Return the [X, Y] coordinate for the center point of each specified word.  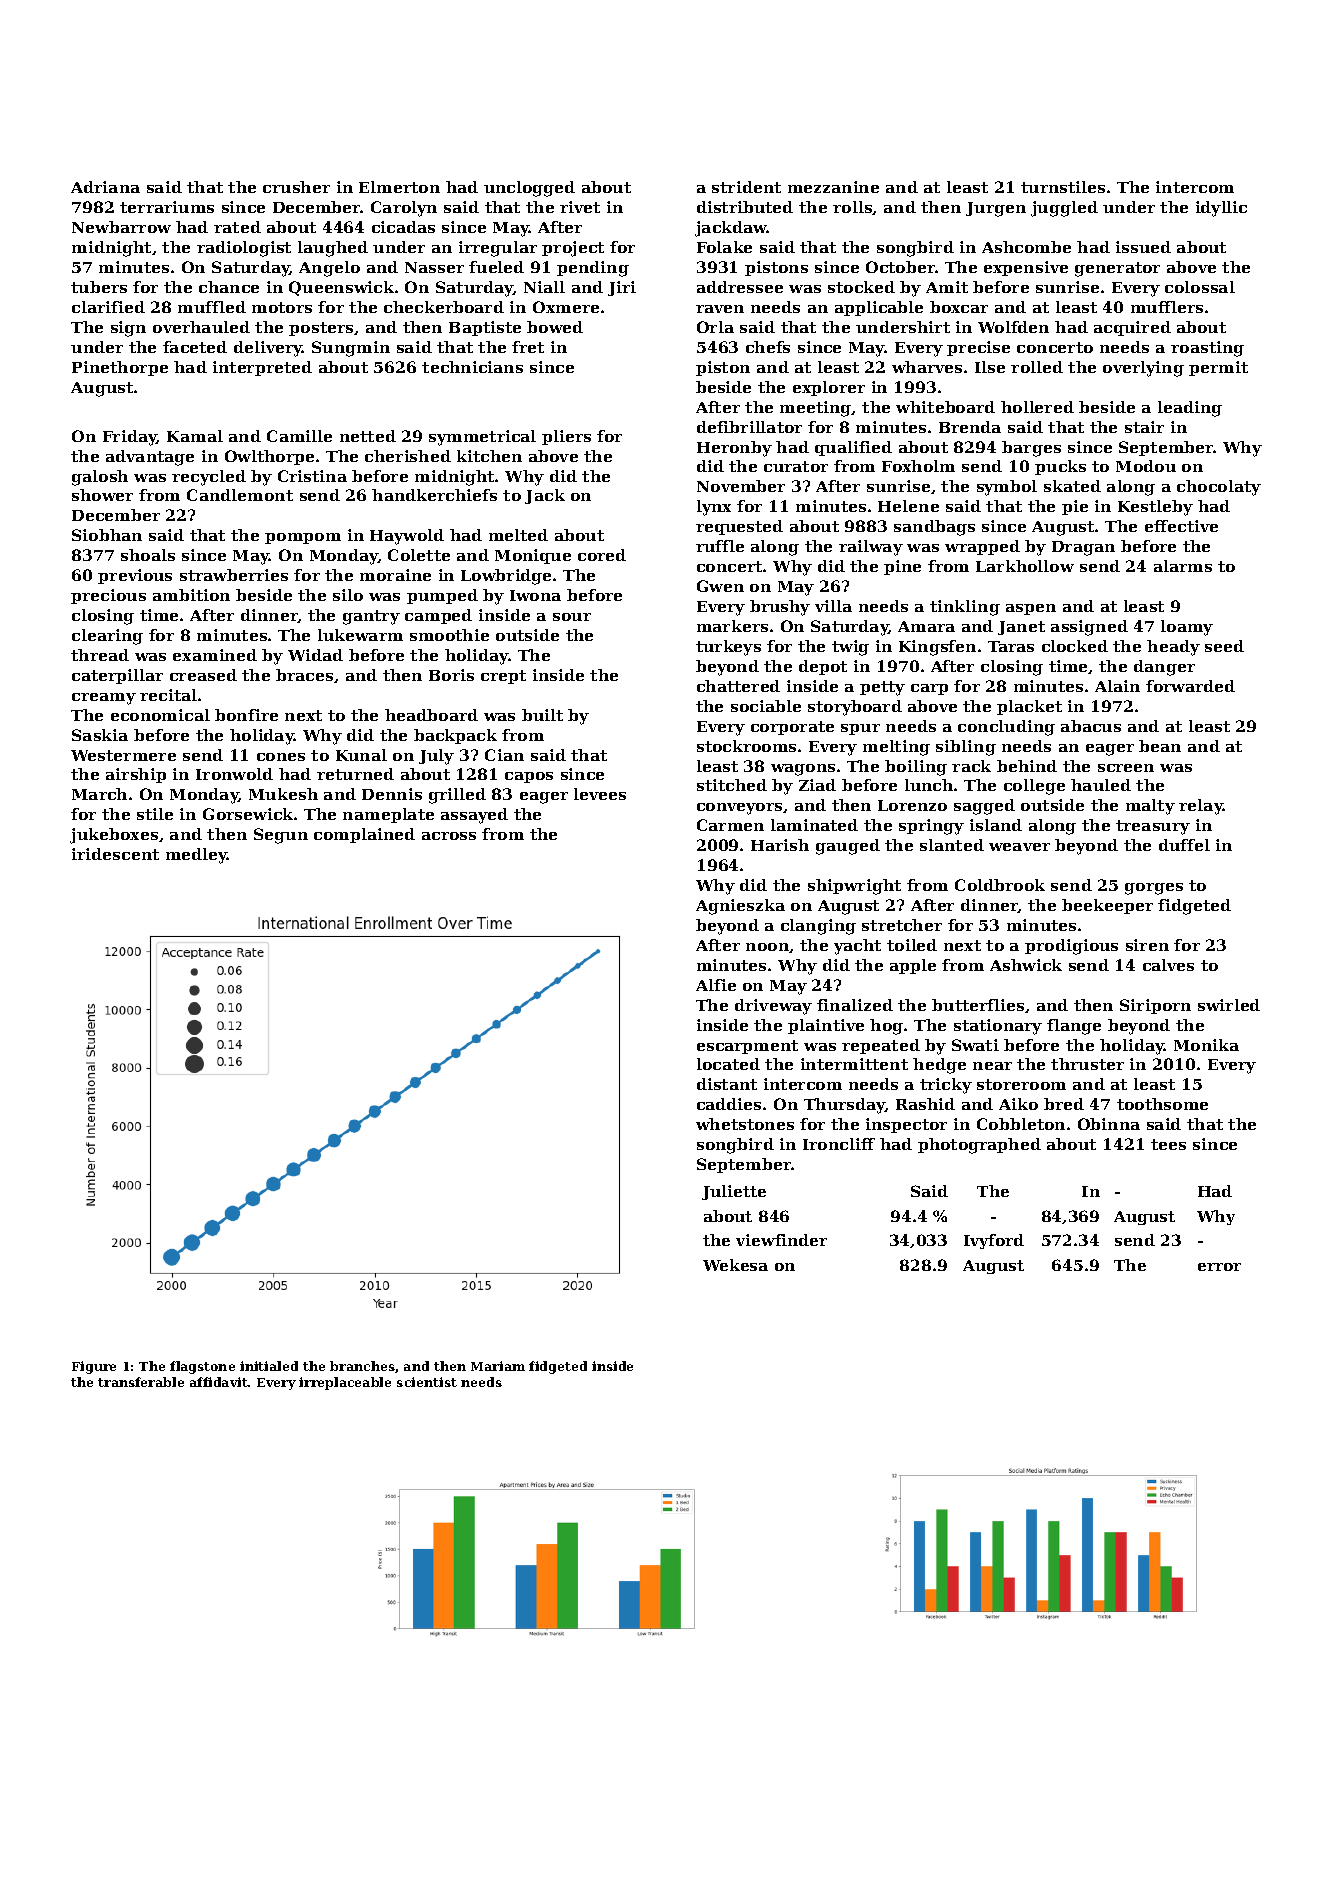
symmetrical [482, 438]
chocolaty [1219, 488]
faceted [195, 347]
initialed [269, 1366]
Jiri [622, 288]
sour [572, 617]
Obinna [1109, 1124]
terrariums [167, 207]
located [728, 1064]
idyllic [1221, 209]
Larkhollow [1025, 566]
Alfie [716, 985]
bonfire [246, 715]
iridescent [115, 854]
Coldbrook [1000, 885]
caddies [729, 1104]
